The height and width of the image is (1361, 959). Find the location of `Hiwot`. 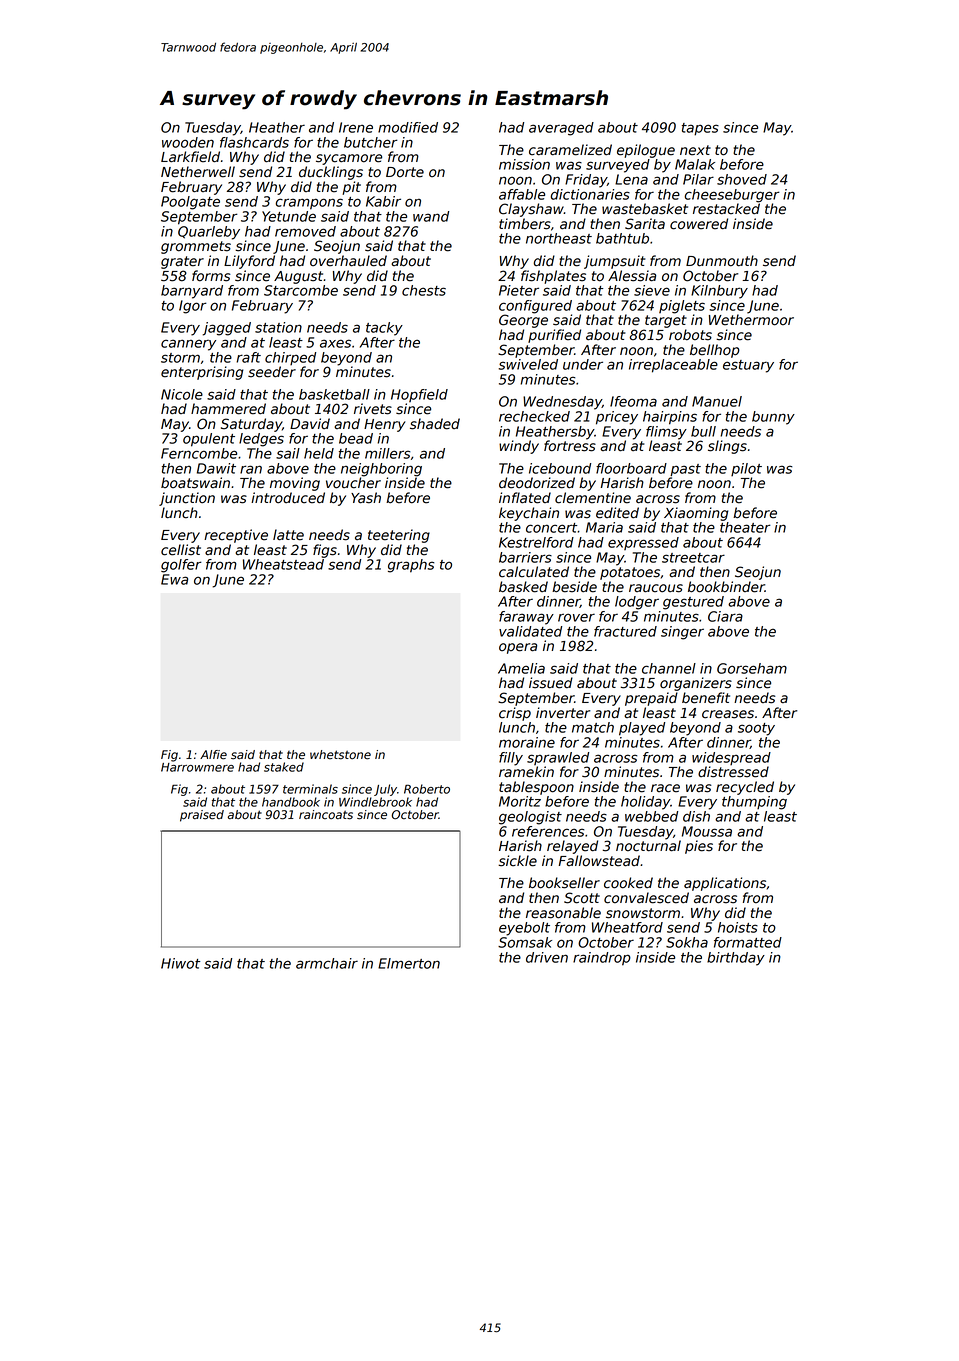

Hiwot is located at coordinates (180, 963).
